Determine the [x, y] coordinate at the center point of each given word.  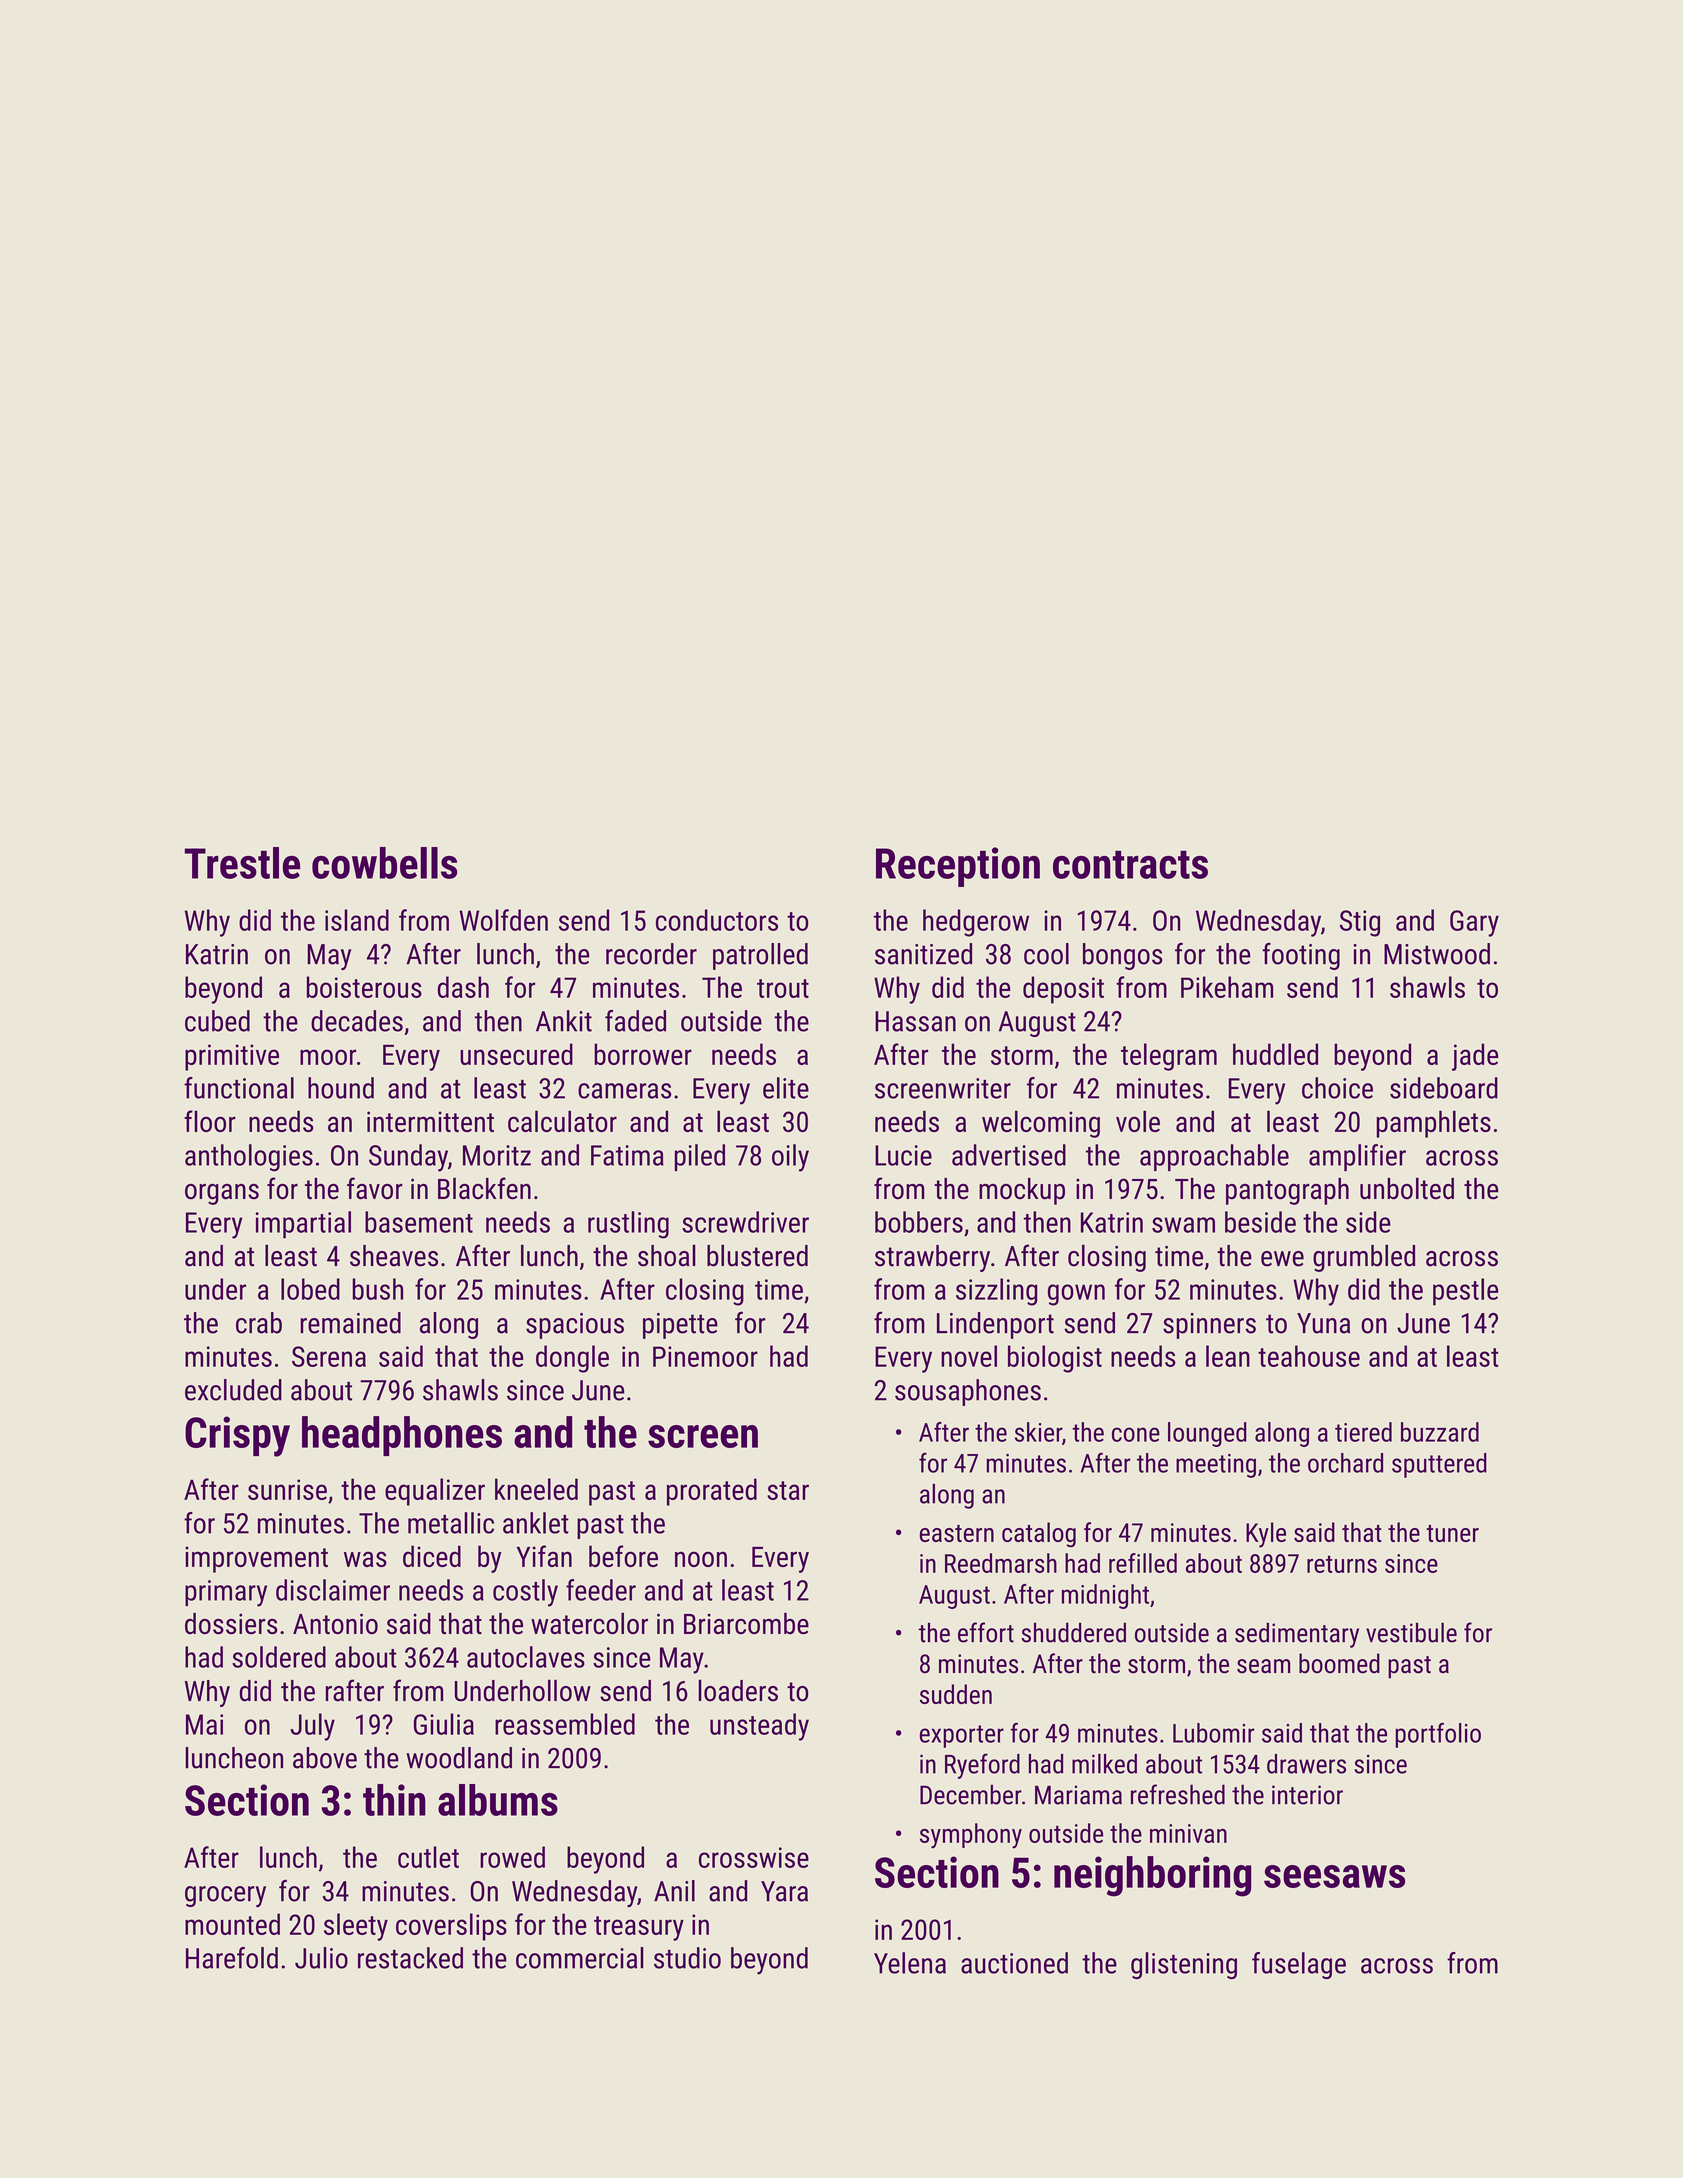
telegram [1169, 1057]
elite [786, 1088]
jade [1475, 1057]
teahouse [1309, 1356]
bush [378, 1289]
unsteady [759, 1727]
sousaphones [968, 1392]
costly [525, 1593]
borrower [643, 1054]
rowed [512, 1857]
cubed [217, 1021]
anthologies [249, 1158]
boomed [1339, 1663]
